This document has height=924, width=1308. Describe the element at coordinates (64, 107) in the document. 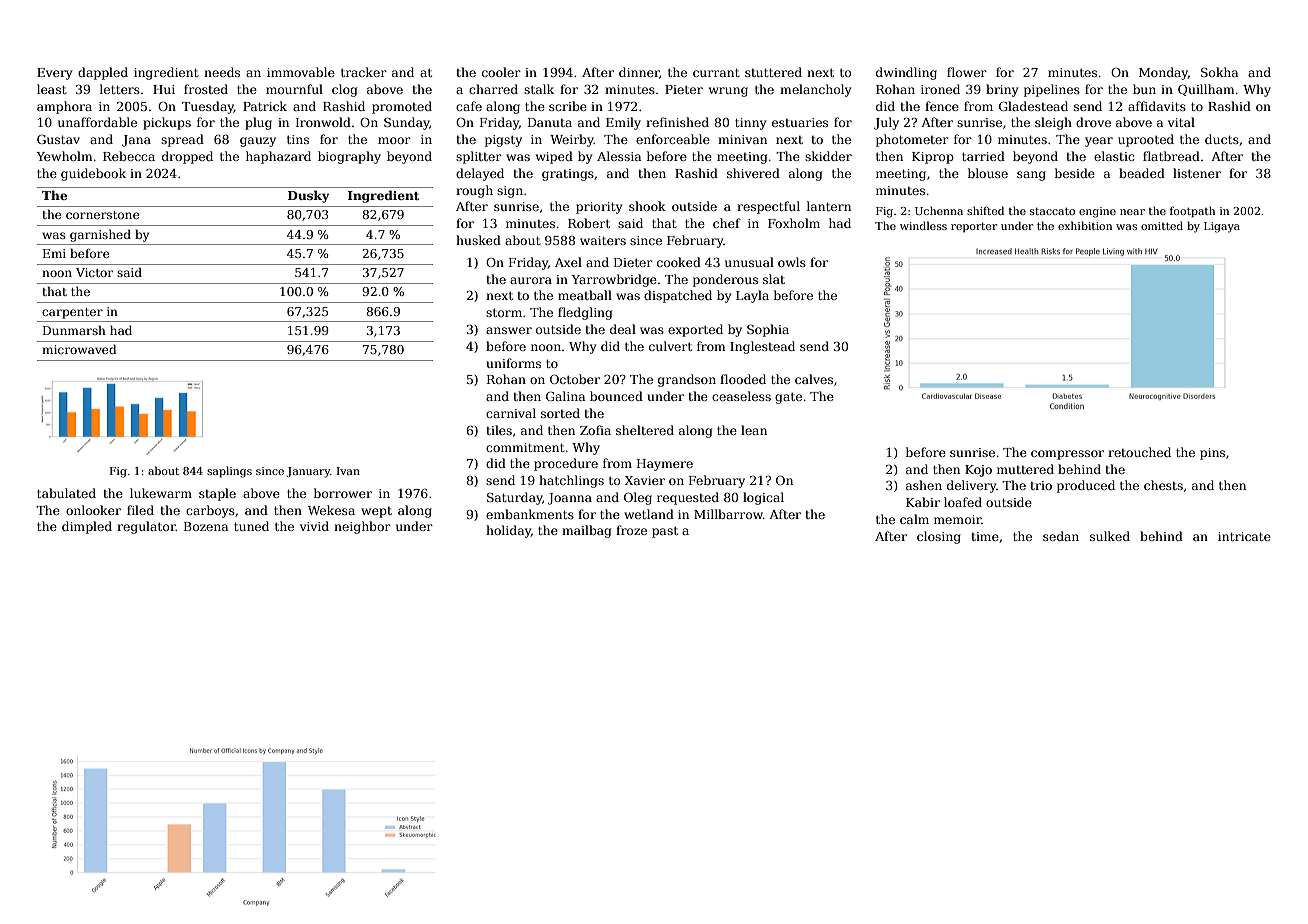

I see `amphora` at that location.
